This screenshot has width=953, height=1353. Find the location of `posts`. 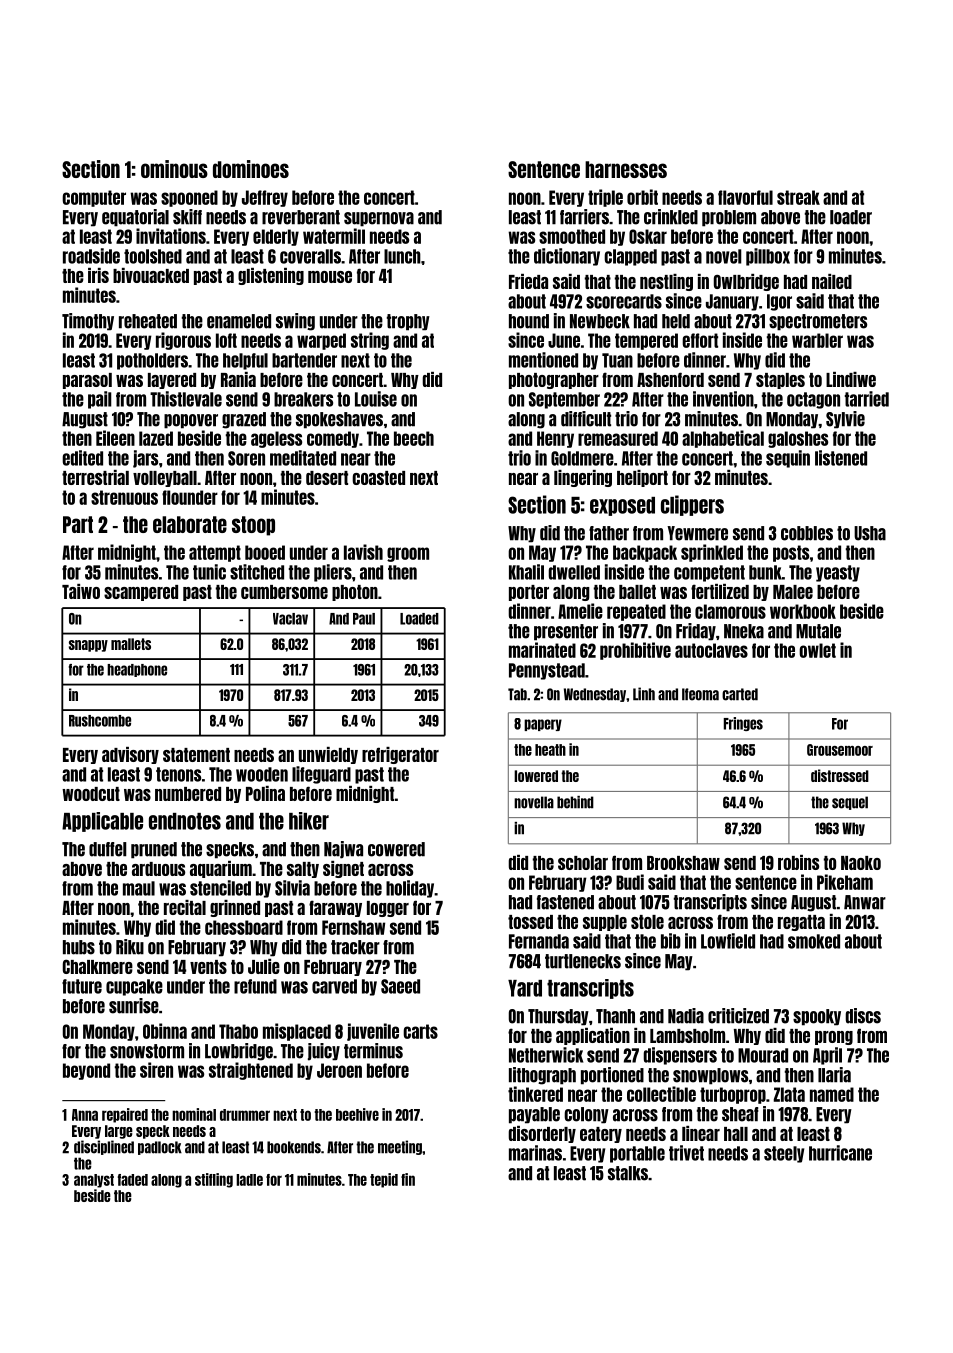

posts is located at coordinates (791, 553).
